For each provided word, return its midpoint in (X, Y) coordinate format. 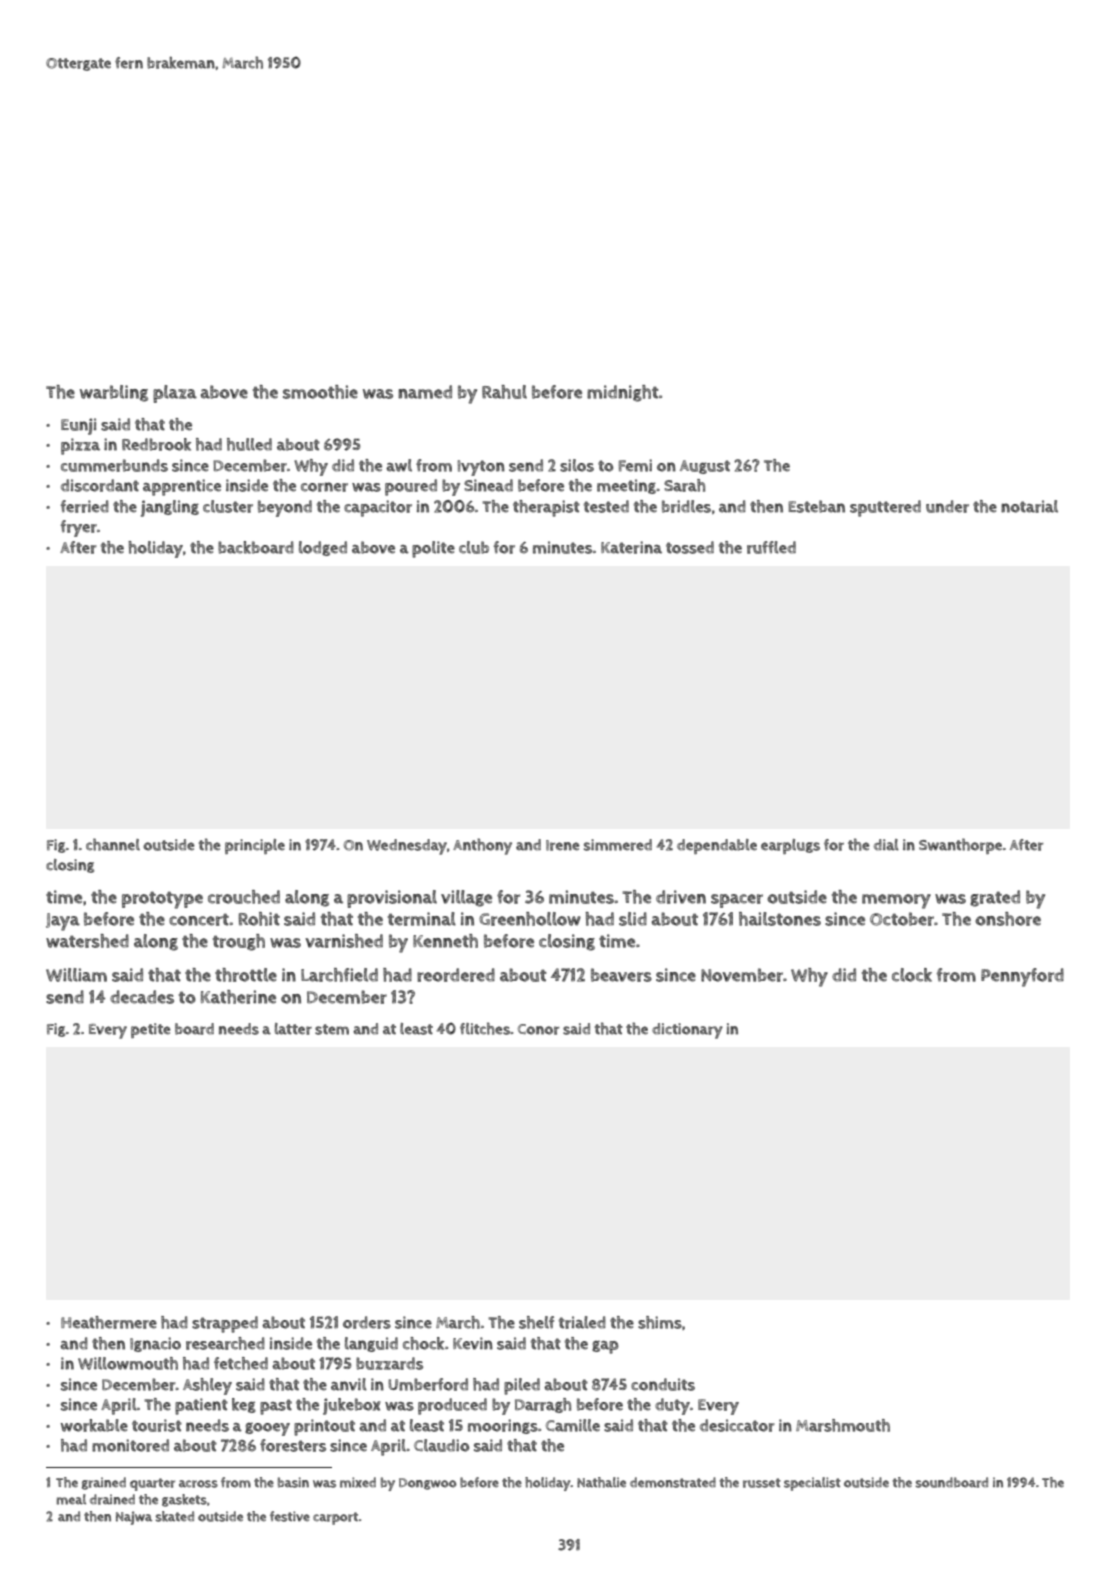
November (742, 975)
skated (174, 1516)
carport (335, 1518)
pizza (80, 446)
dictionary (687, 1031)
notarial (1029, 506)
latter (293, 1029)
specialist (812, 1484)
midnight (623, 393)
